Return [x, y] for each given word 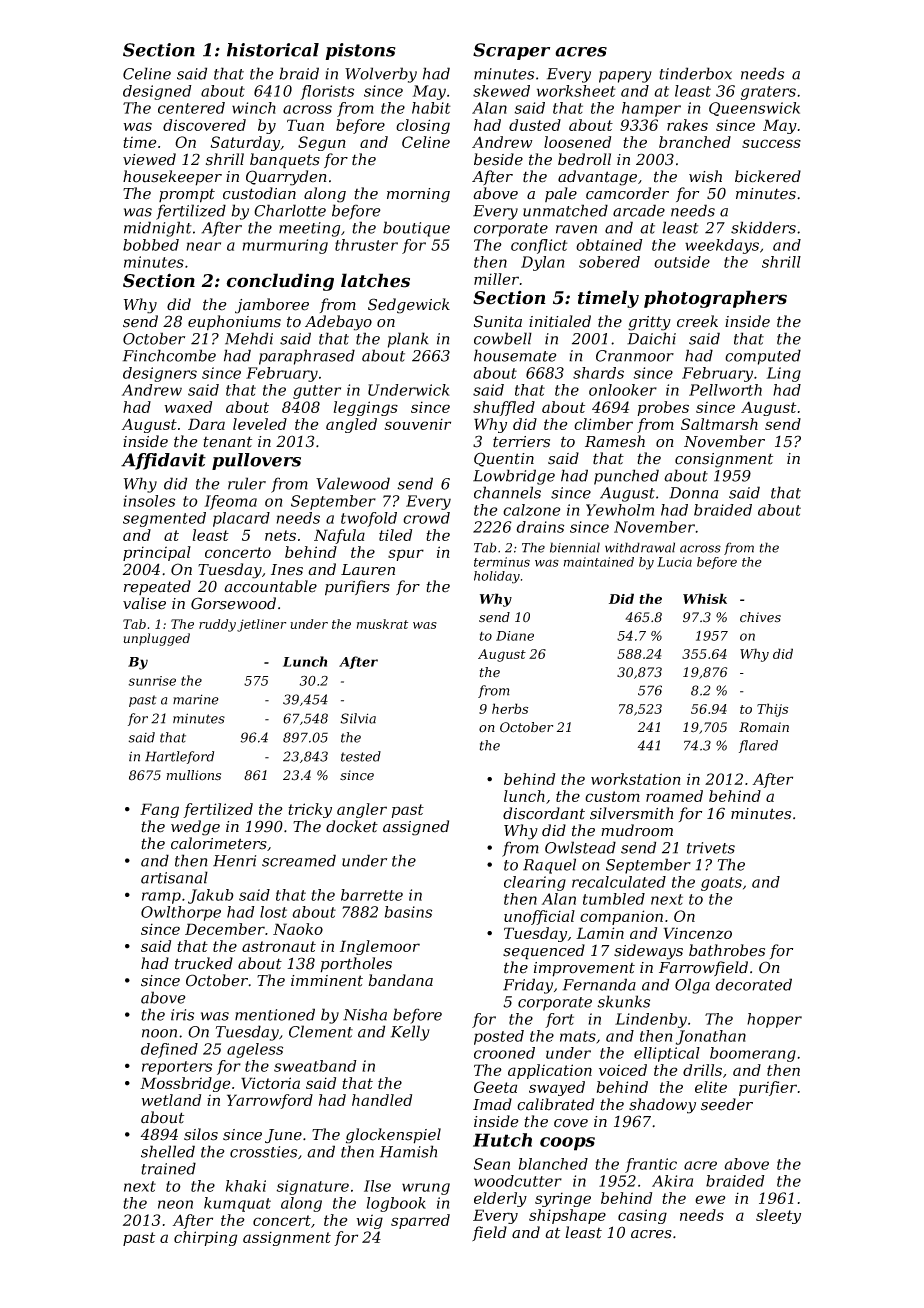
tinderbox [695, 73]
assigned [416, 828]
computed [763, 357]
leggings [366, 408]
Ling [783, 374]
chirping [205, 1238]
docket [352, 826]
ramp [161, 898]
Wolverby [381, 75]
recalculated [619, 882]
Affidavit [163, 461]
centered [191, 108]
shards [598, 373]
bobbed [151, 245]
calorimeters [219, 843]
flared [758, 746]
